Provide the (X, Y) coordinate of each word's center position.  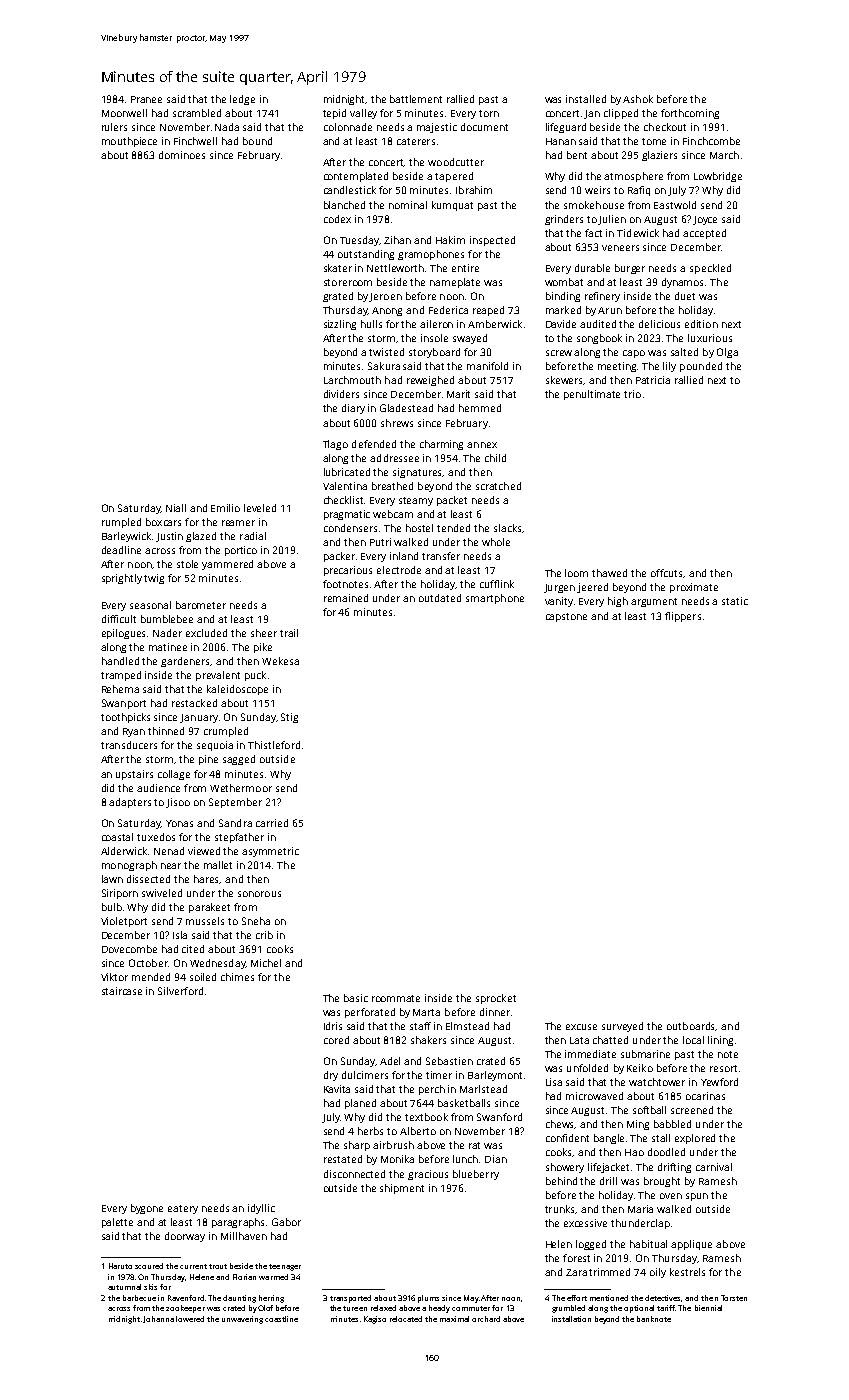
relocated (406, 1319)
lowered (190, 1319)
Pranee (146, 99)
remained (346, 598)
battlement (416, 99)
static (735, 601)
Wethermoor (241, 788)
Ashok (638, 99)
